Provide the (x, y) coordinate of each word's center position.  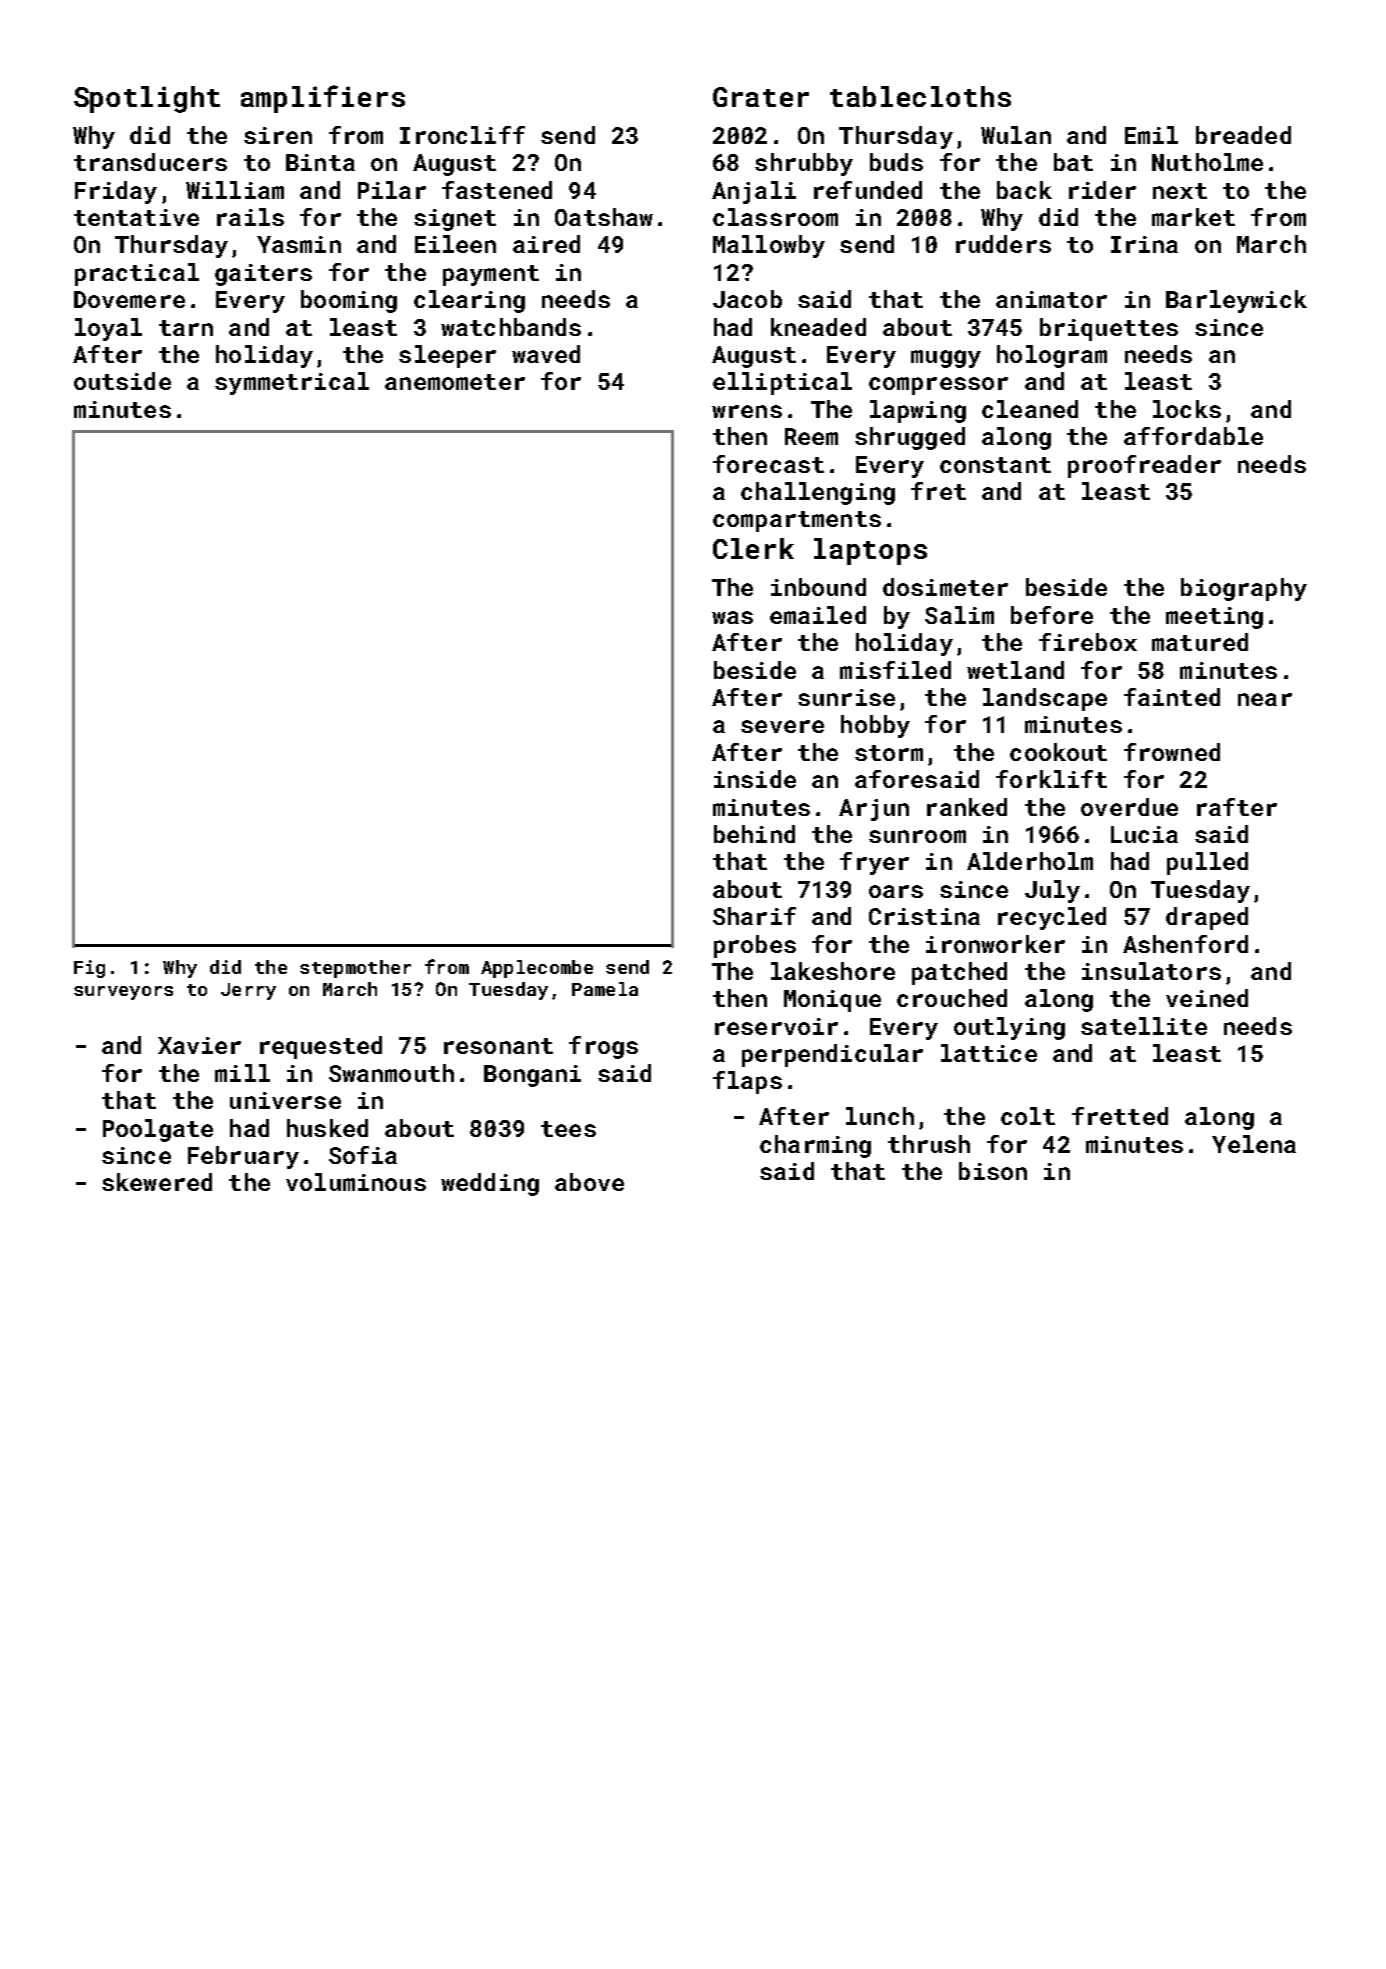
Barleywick (1236, 301)
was (732, 617)
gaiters (263, 275)
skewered (157, 1182)
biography (1244, 589)
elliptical (782, 383)
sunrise (846, 697)
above (589, 1182)
